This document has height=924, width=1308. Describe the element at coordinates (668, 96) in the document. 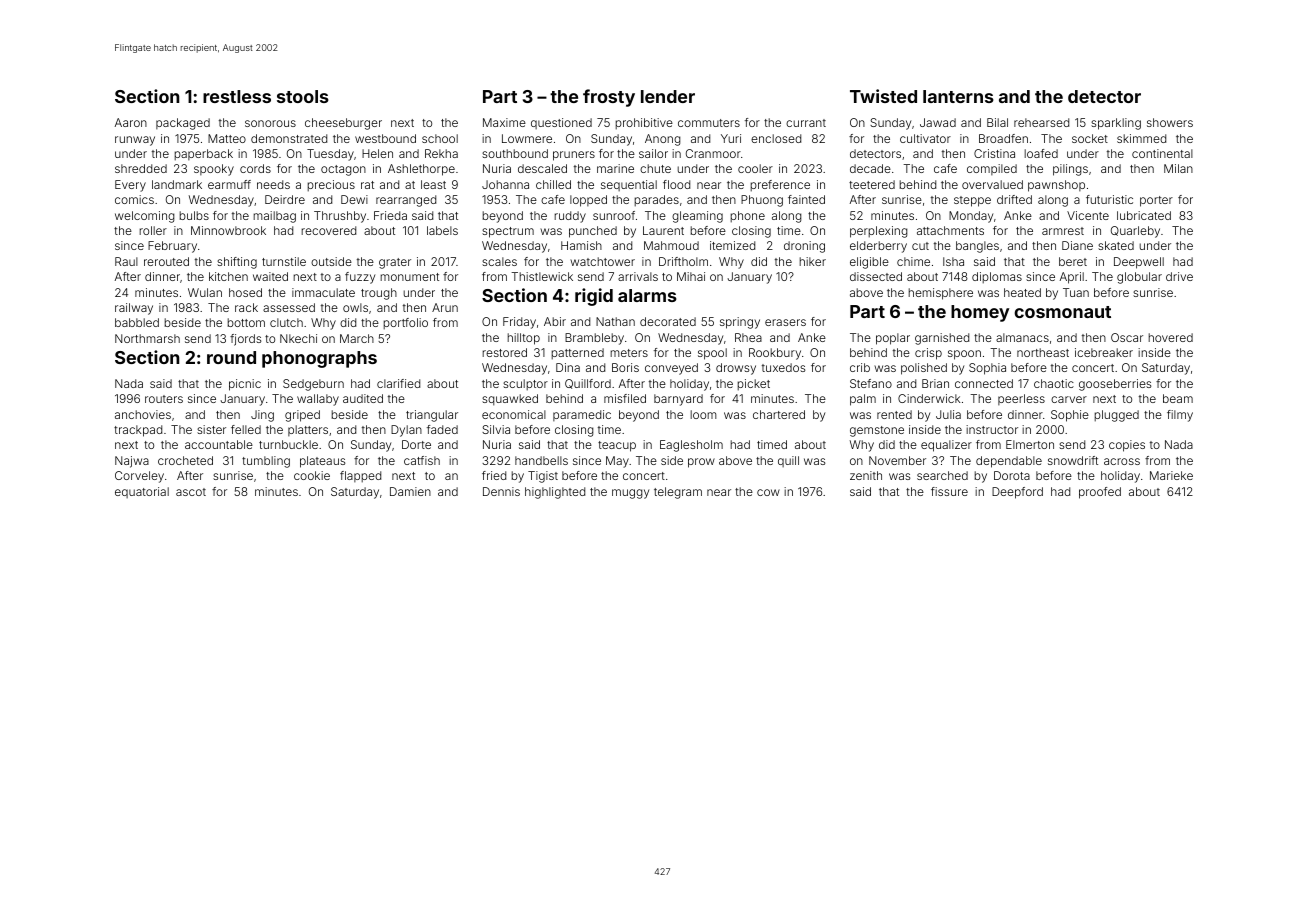

I see `lender` at that location.
